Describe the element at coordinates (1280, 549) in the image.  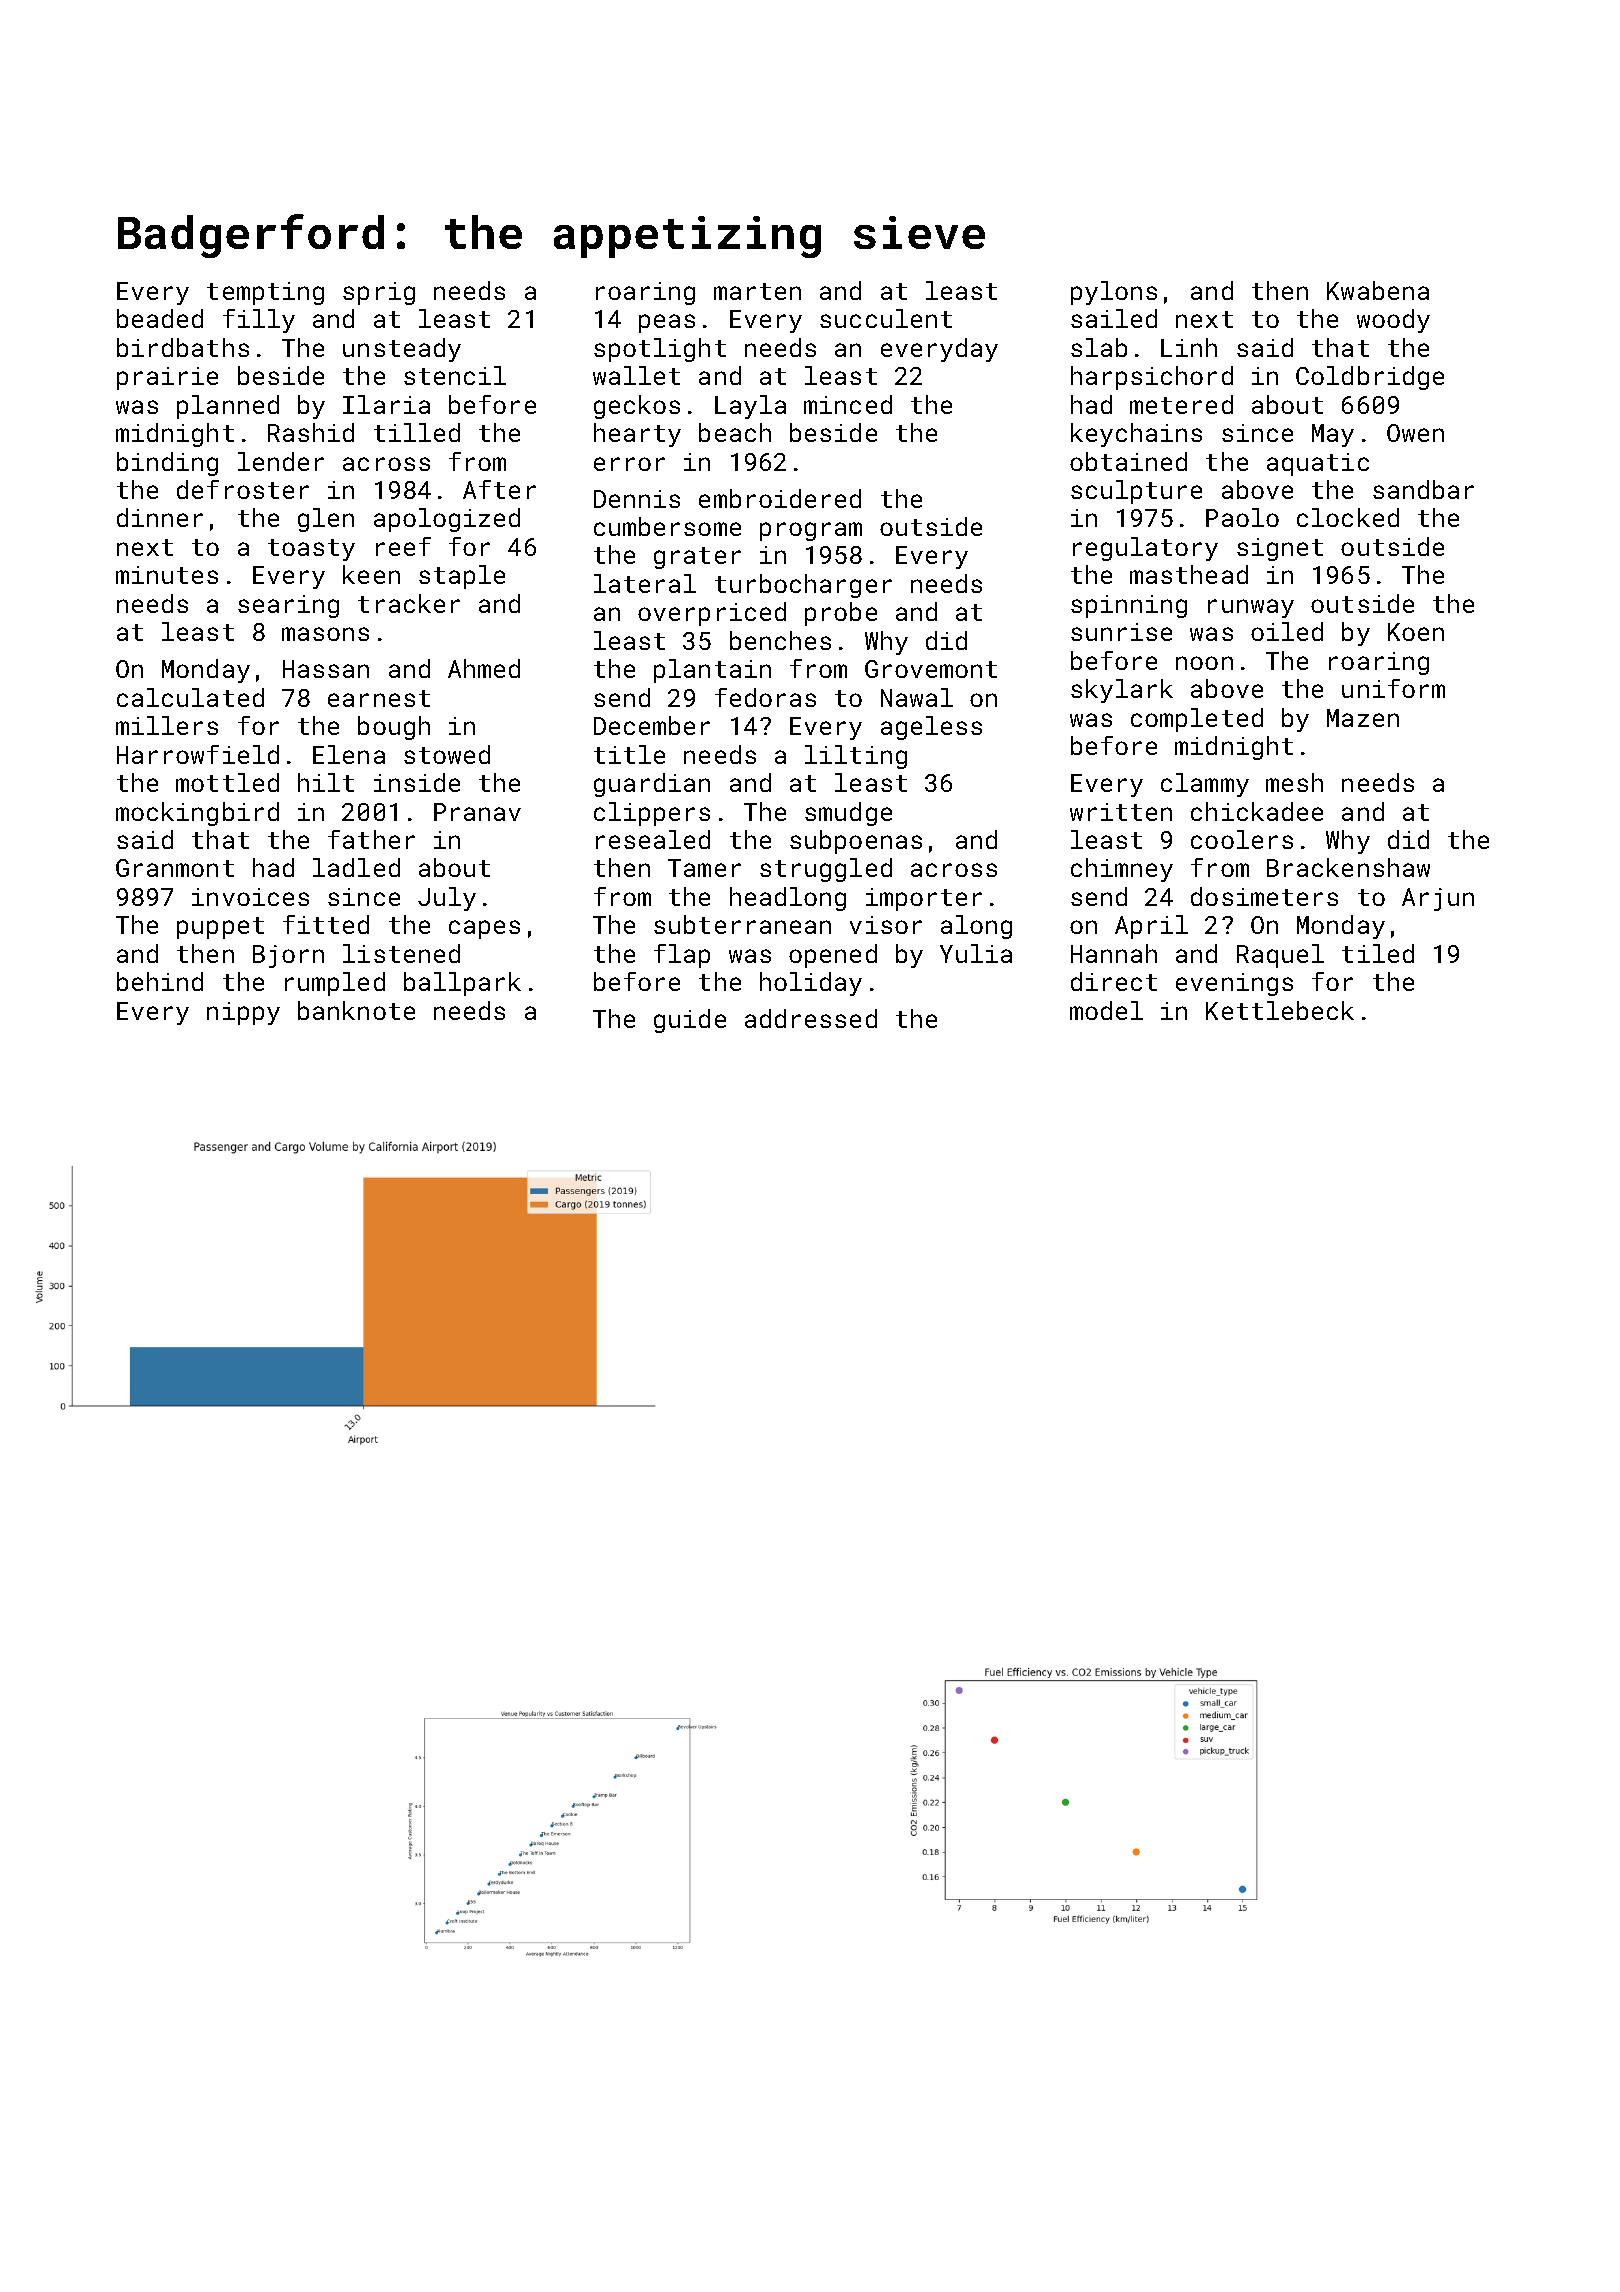
I see `signet` at that location.
